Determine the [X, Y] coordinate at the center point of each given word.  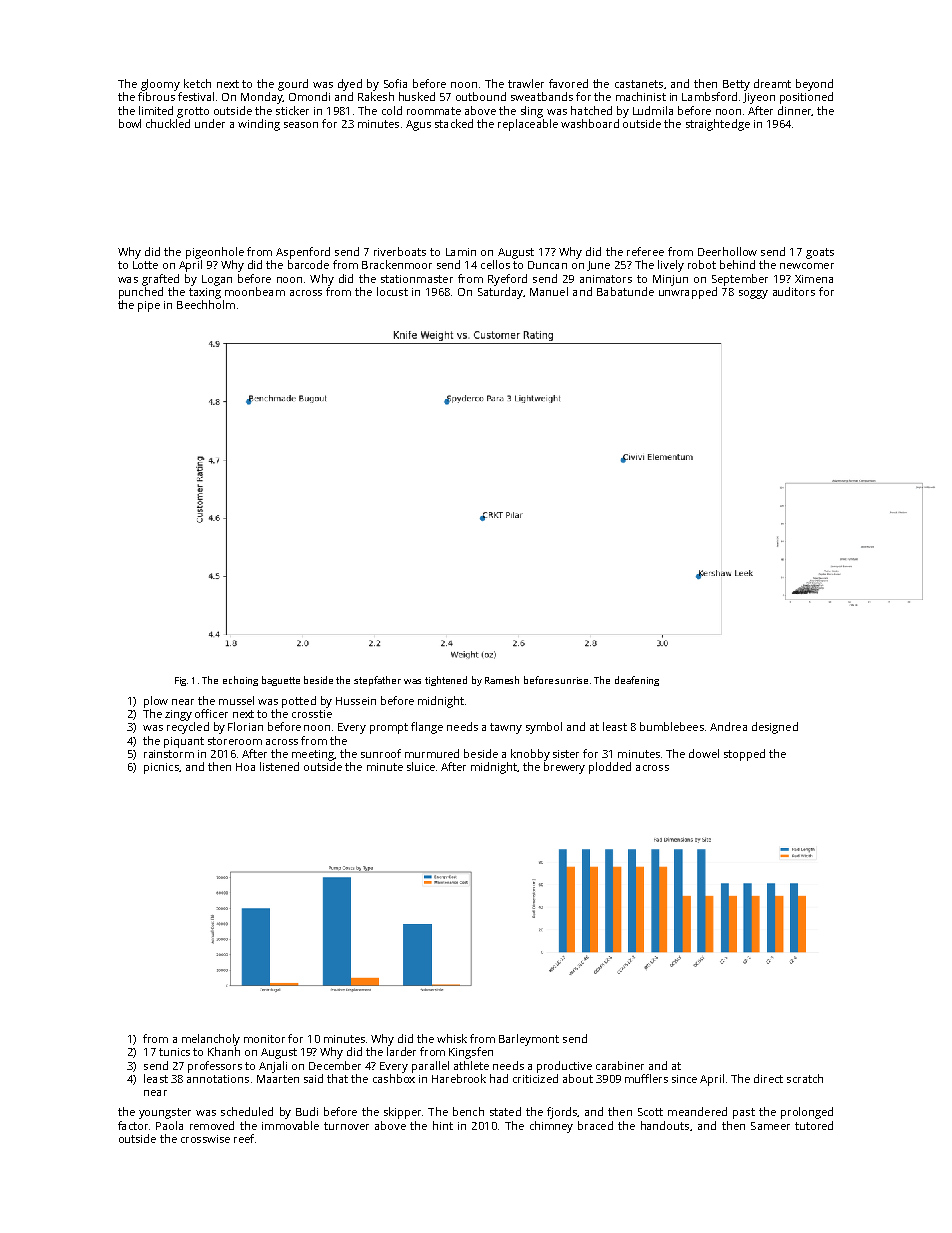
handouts [665, 1125]
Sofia [395, 83]
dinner [794, 110]
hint [443, 1125]
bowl [130, 123]
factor [133, 1125]
